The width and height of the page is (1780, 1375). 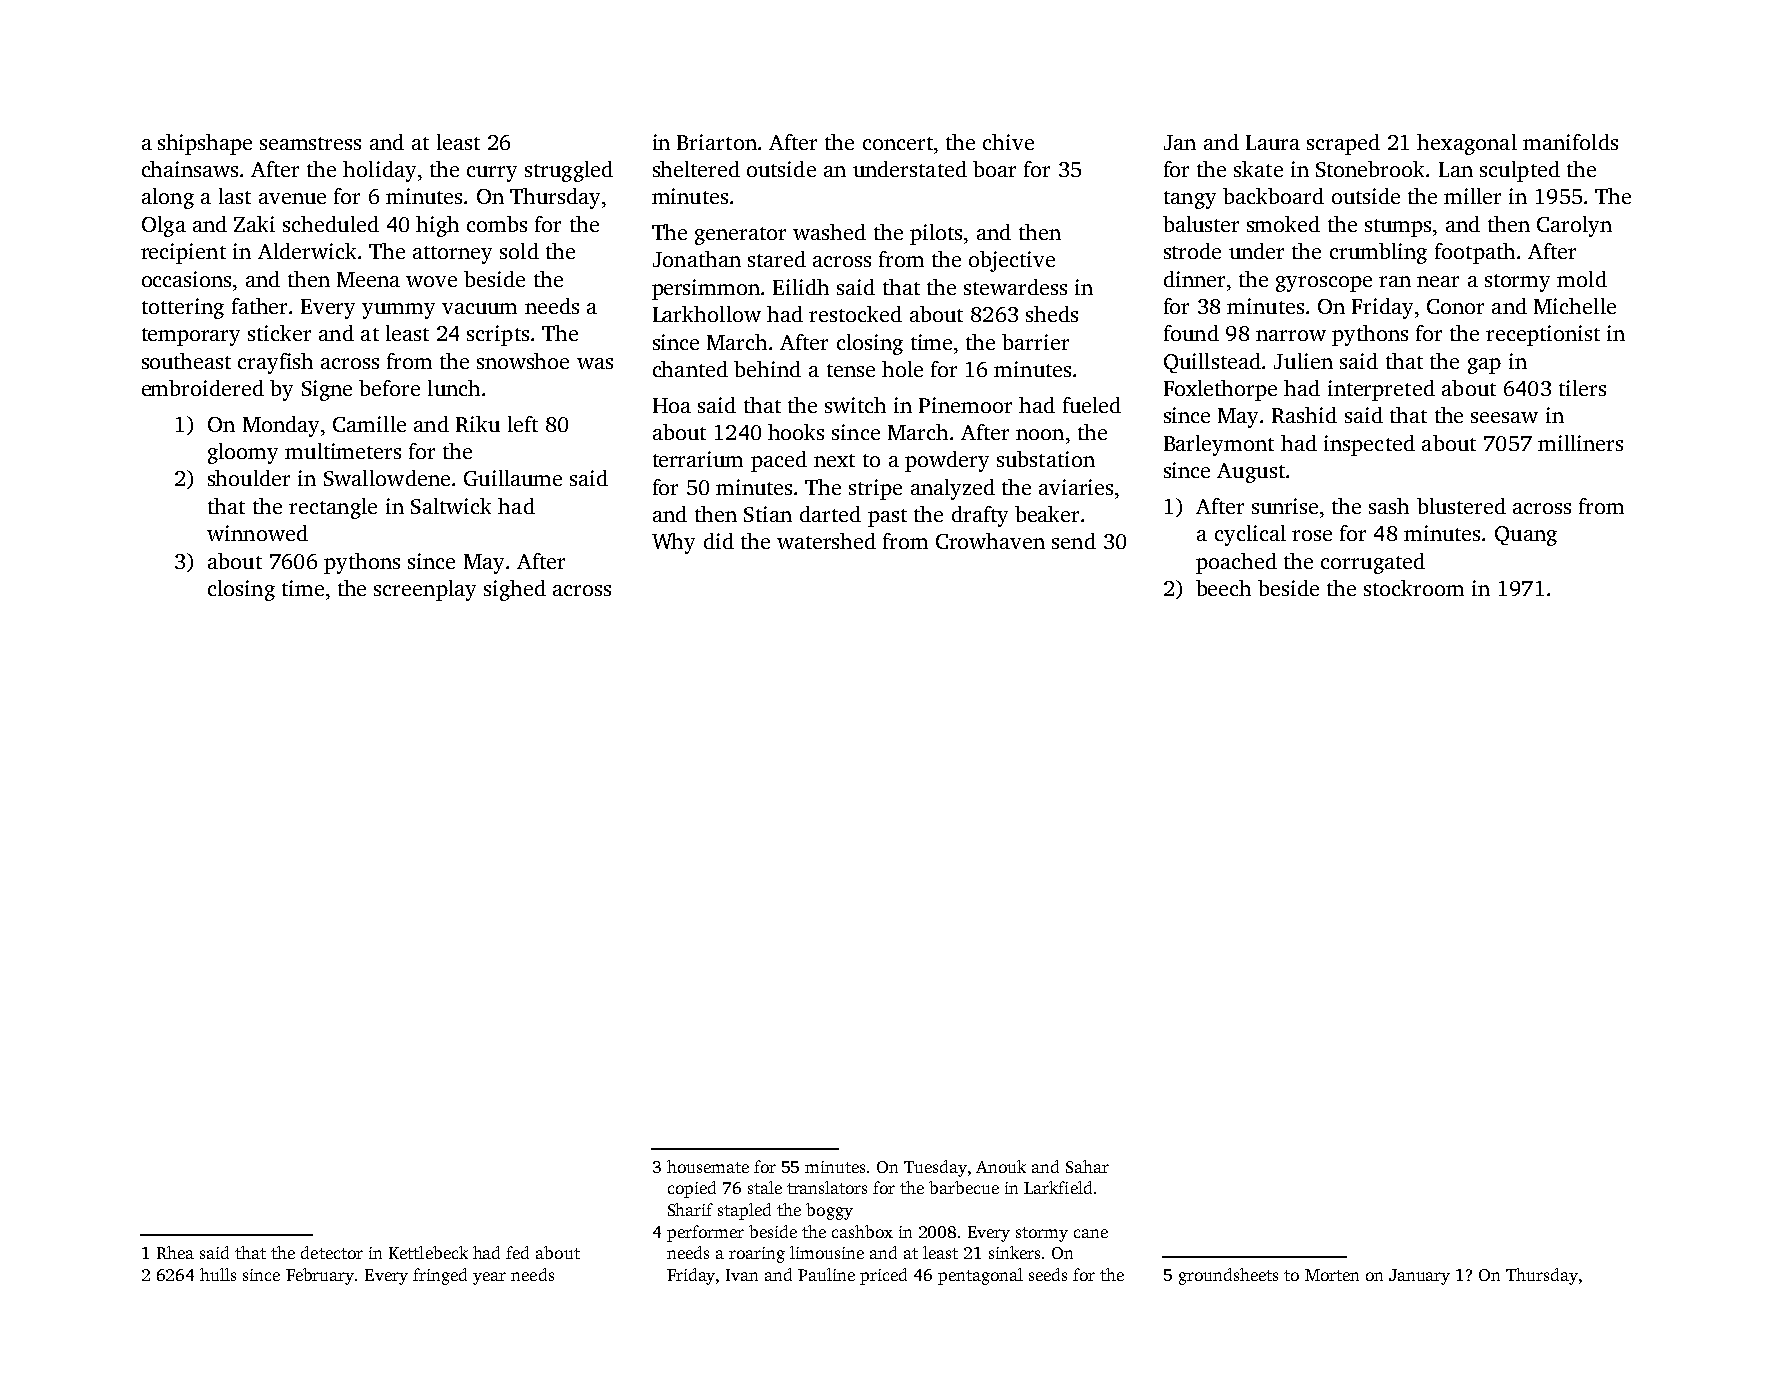 What do you see at coordinates (935, 1168) in the page?
I see `Tuesday` at bounding box center [935, 1168].
